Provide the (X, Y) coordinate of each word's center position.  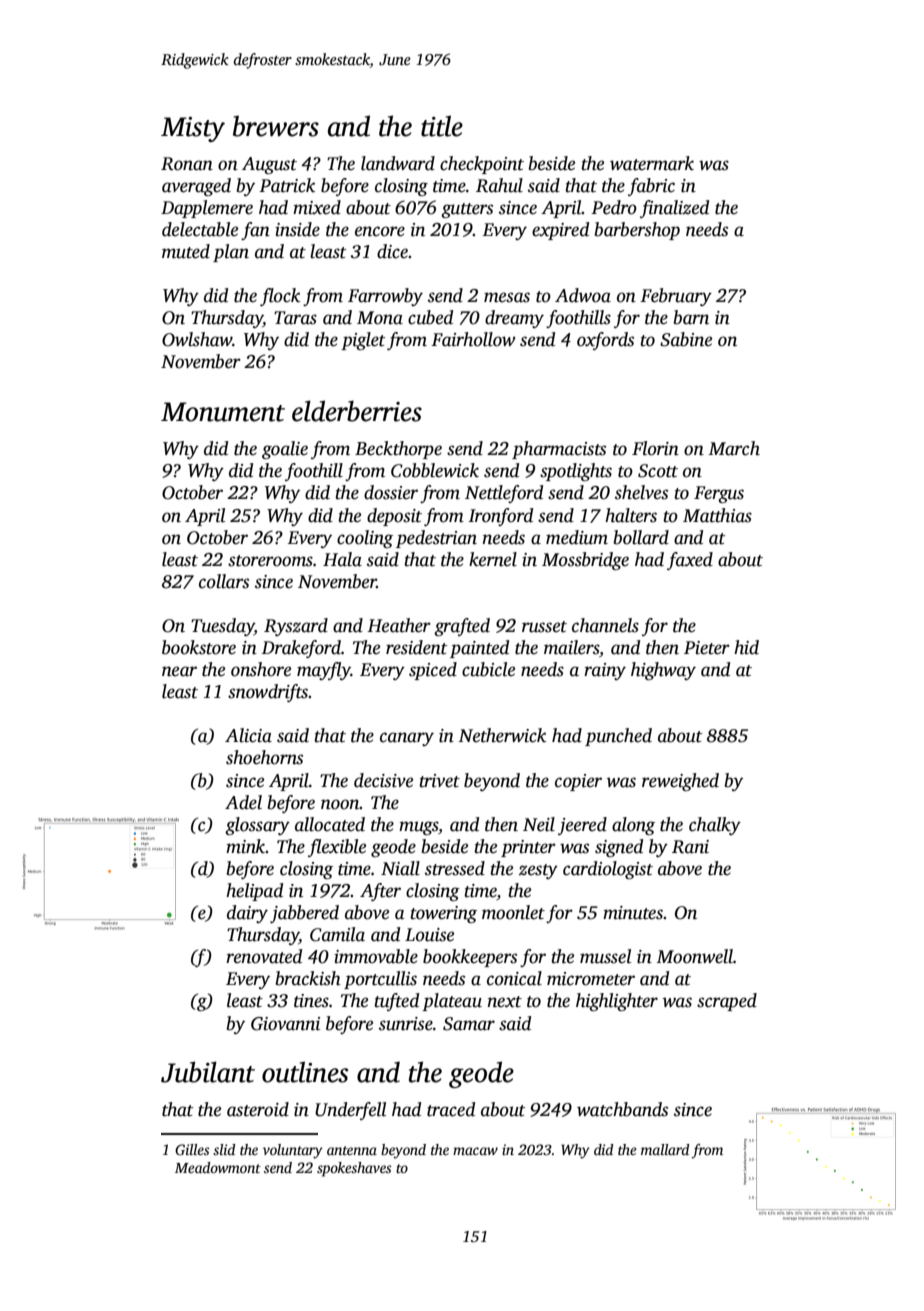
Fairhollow (473, 339)
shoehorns (264, 757)
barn (691, 317)
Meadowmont (218, 1167)
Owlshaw (197, 339)
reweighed (680, 782)
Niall (400, 868)
